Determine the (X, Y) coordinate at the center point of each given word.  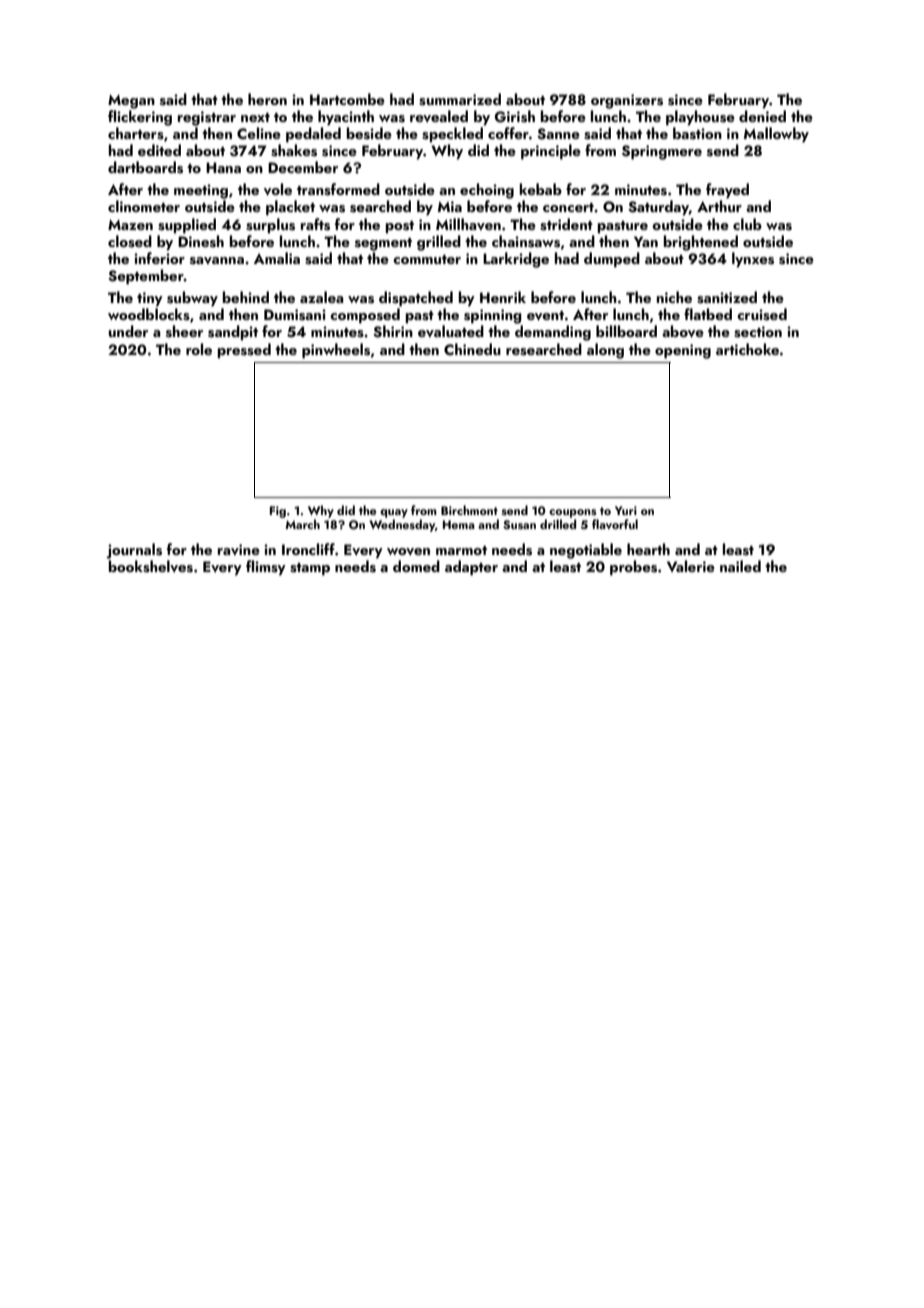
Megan (131, 101)
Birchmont (469, 510)
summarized (460, 99)
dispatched (416, 299)
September (146, 277)
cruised (762, 314)
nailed (740, 566)
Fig (278, 512)
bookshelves (151, 566)
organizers (627, 101)
